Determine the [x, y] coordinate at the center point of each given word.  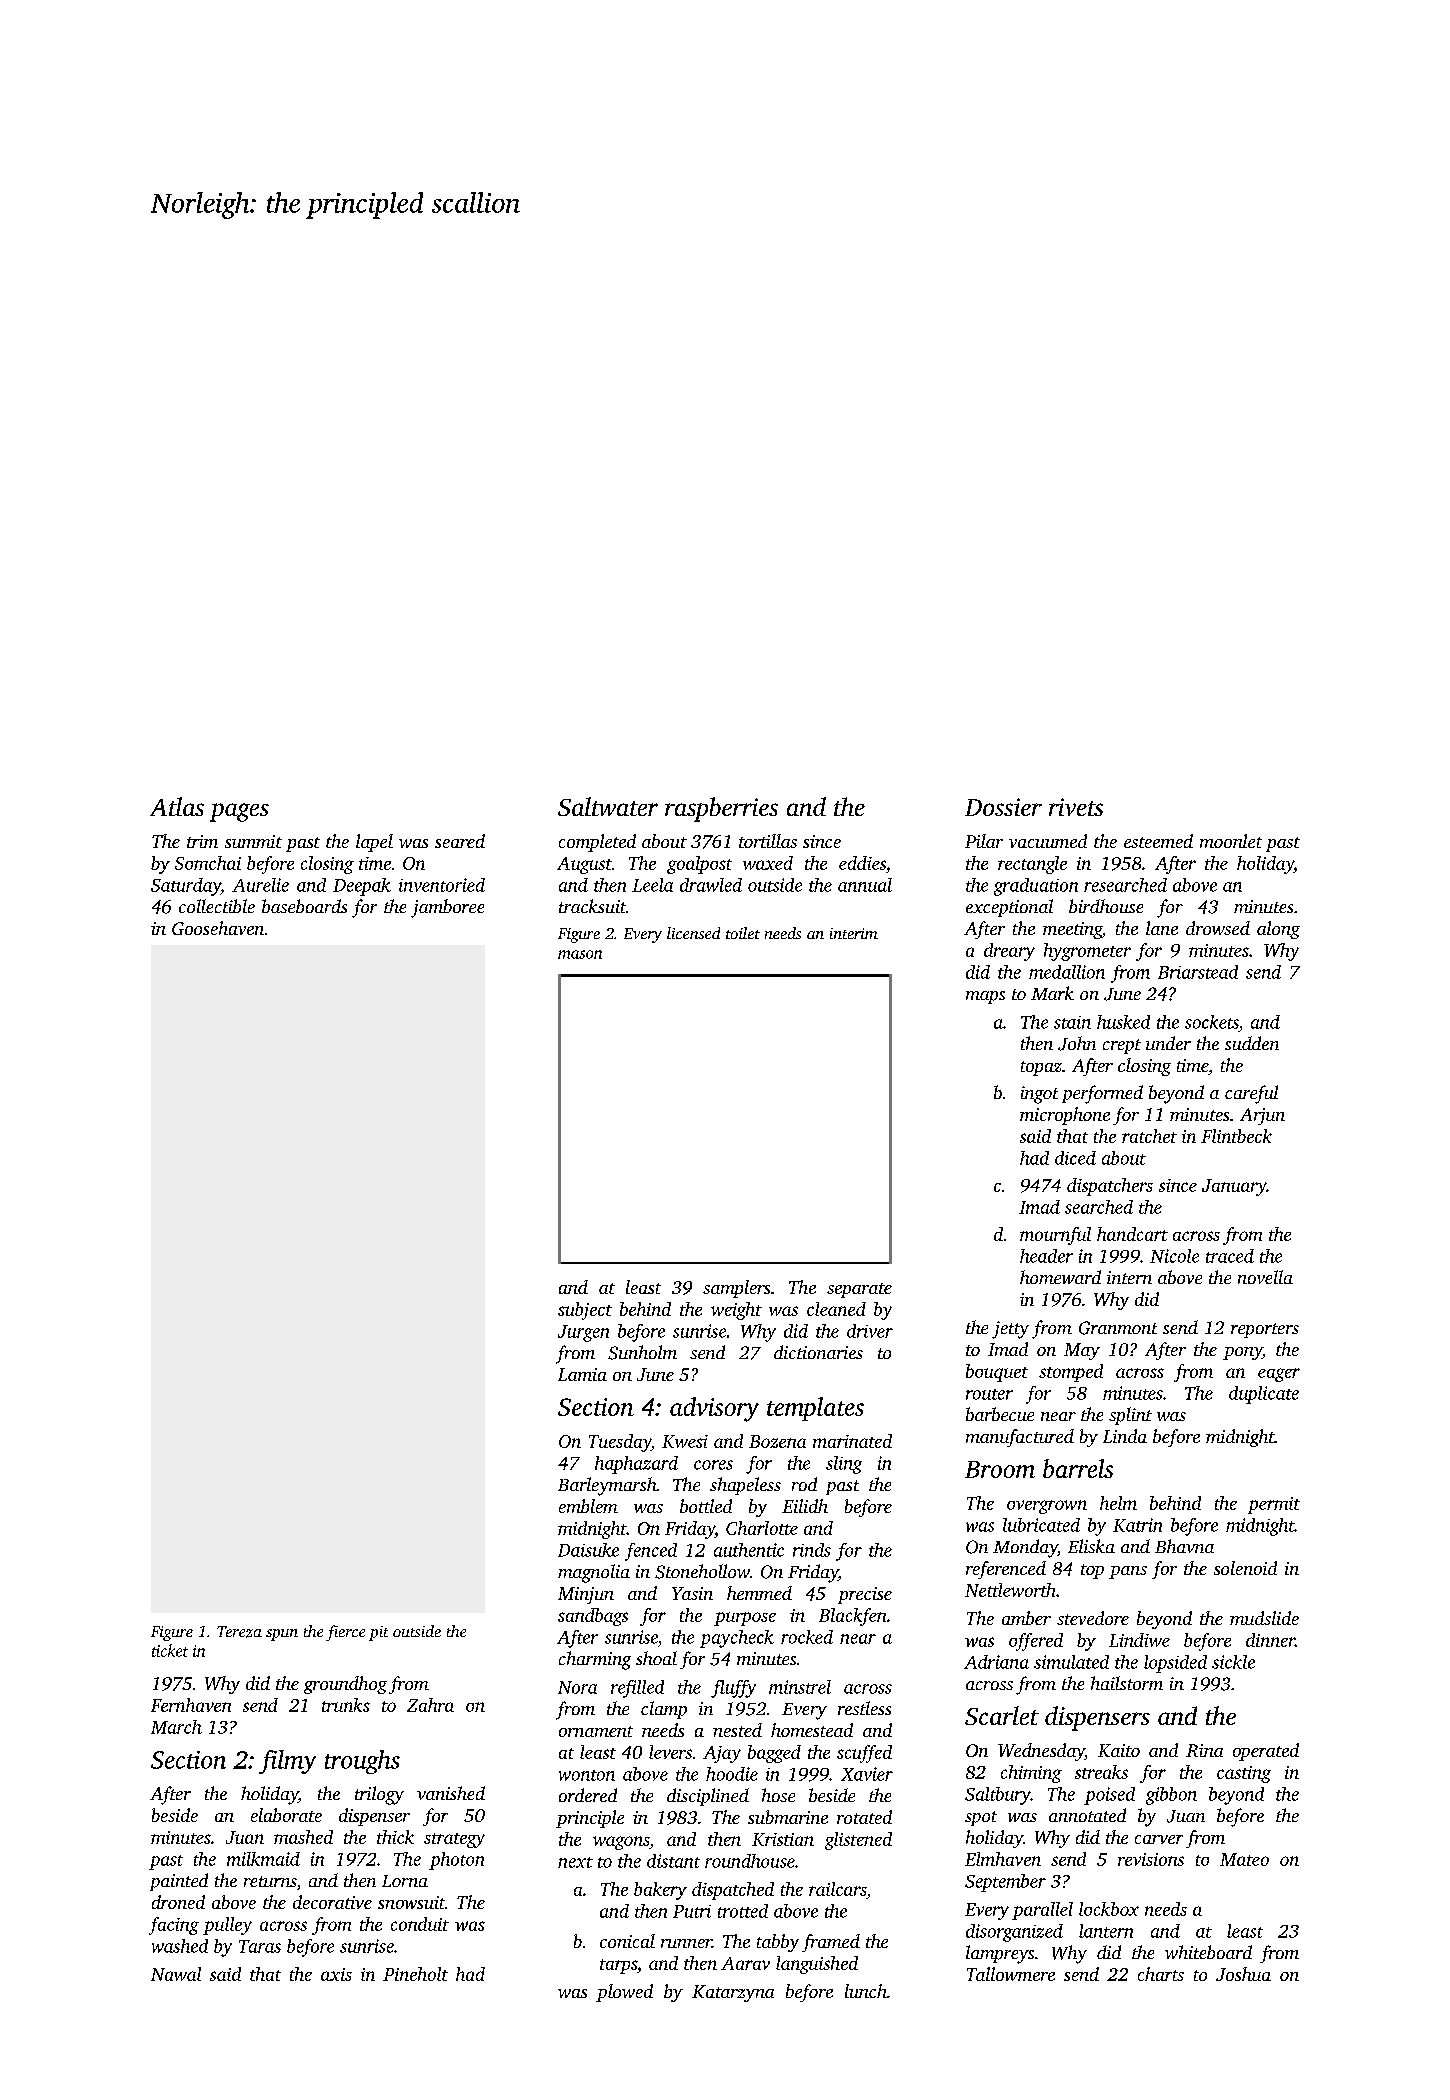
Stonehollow [702, 1571]
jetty [1010, 1330]
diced [1075, 1158]
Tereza [239, 1632]
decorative [332, 1902]
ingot [1039, 1095]
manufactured [1020, 1438]
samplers [736, 1289]
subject [585, 1311]
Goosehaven [218, 928]
